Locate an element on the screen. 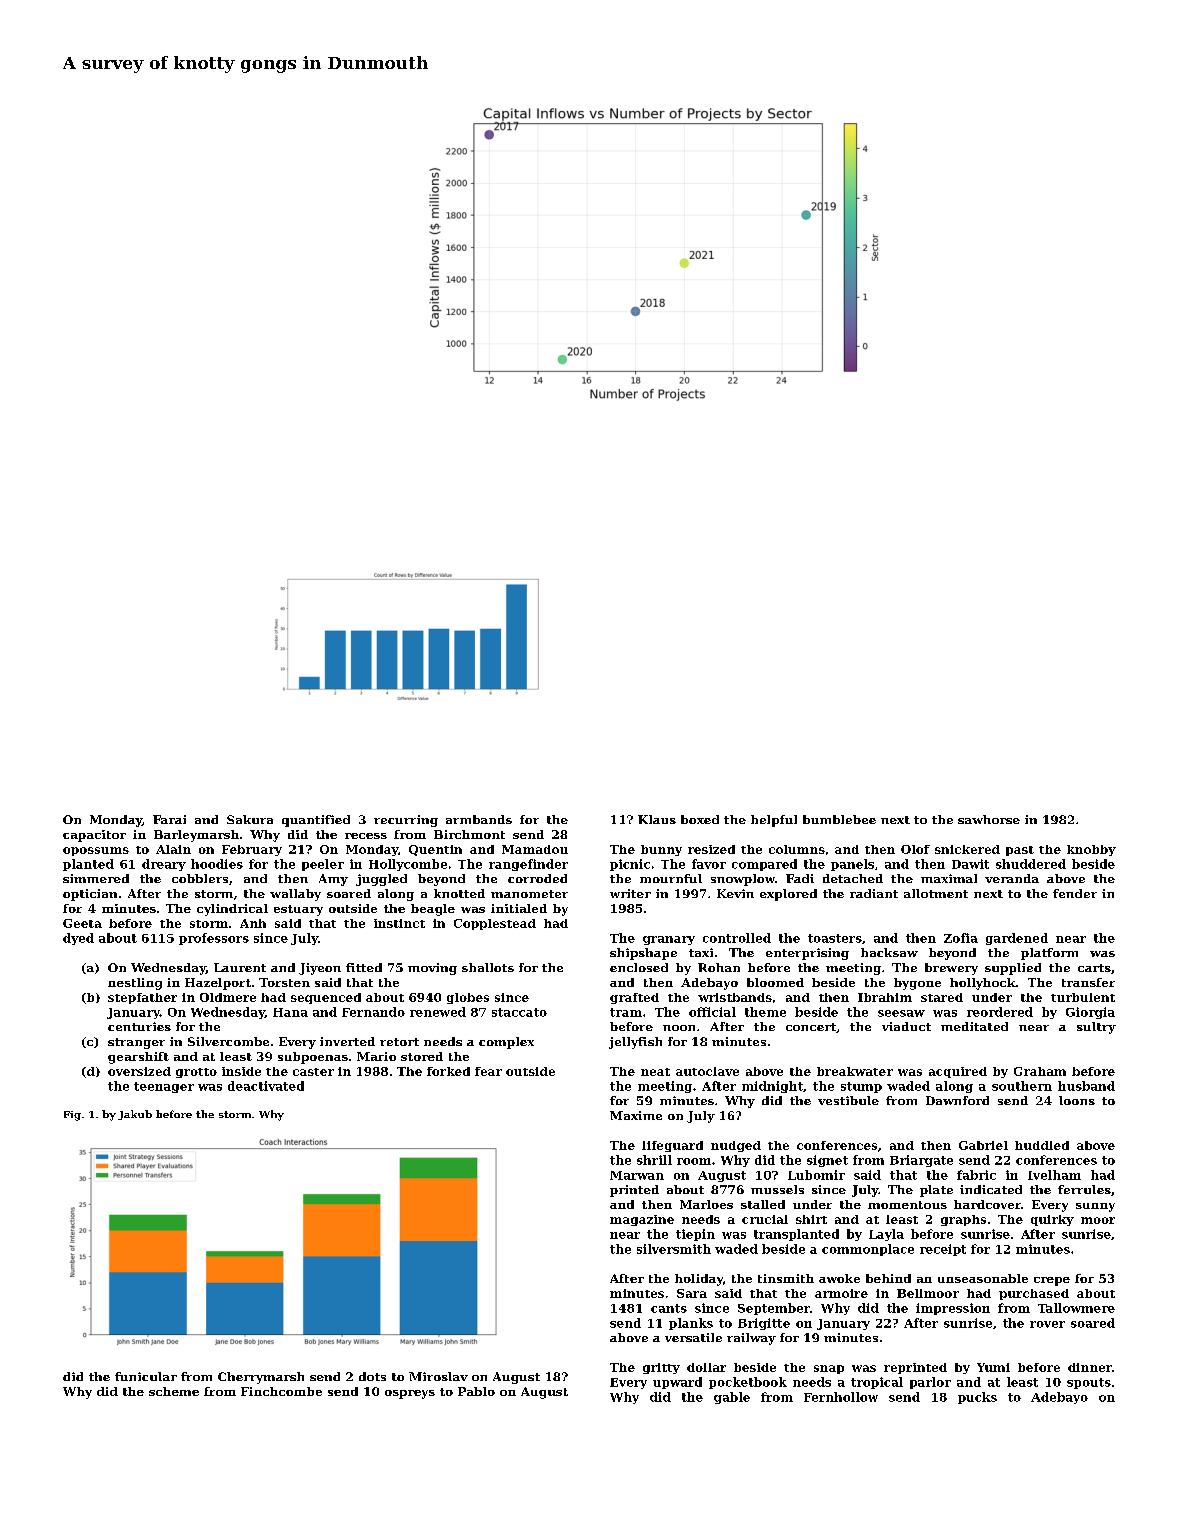 The image size is (1178, 1525). Layla is located at coordinates (886, 1235).
